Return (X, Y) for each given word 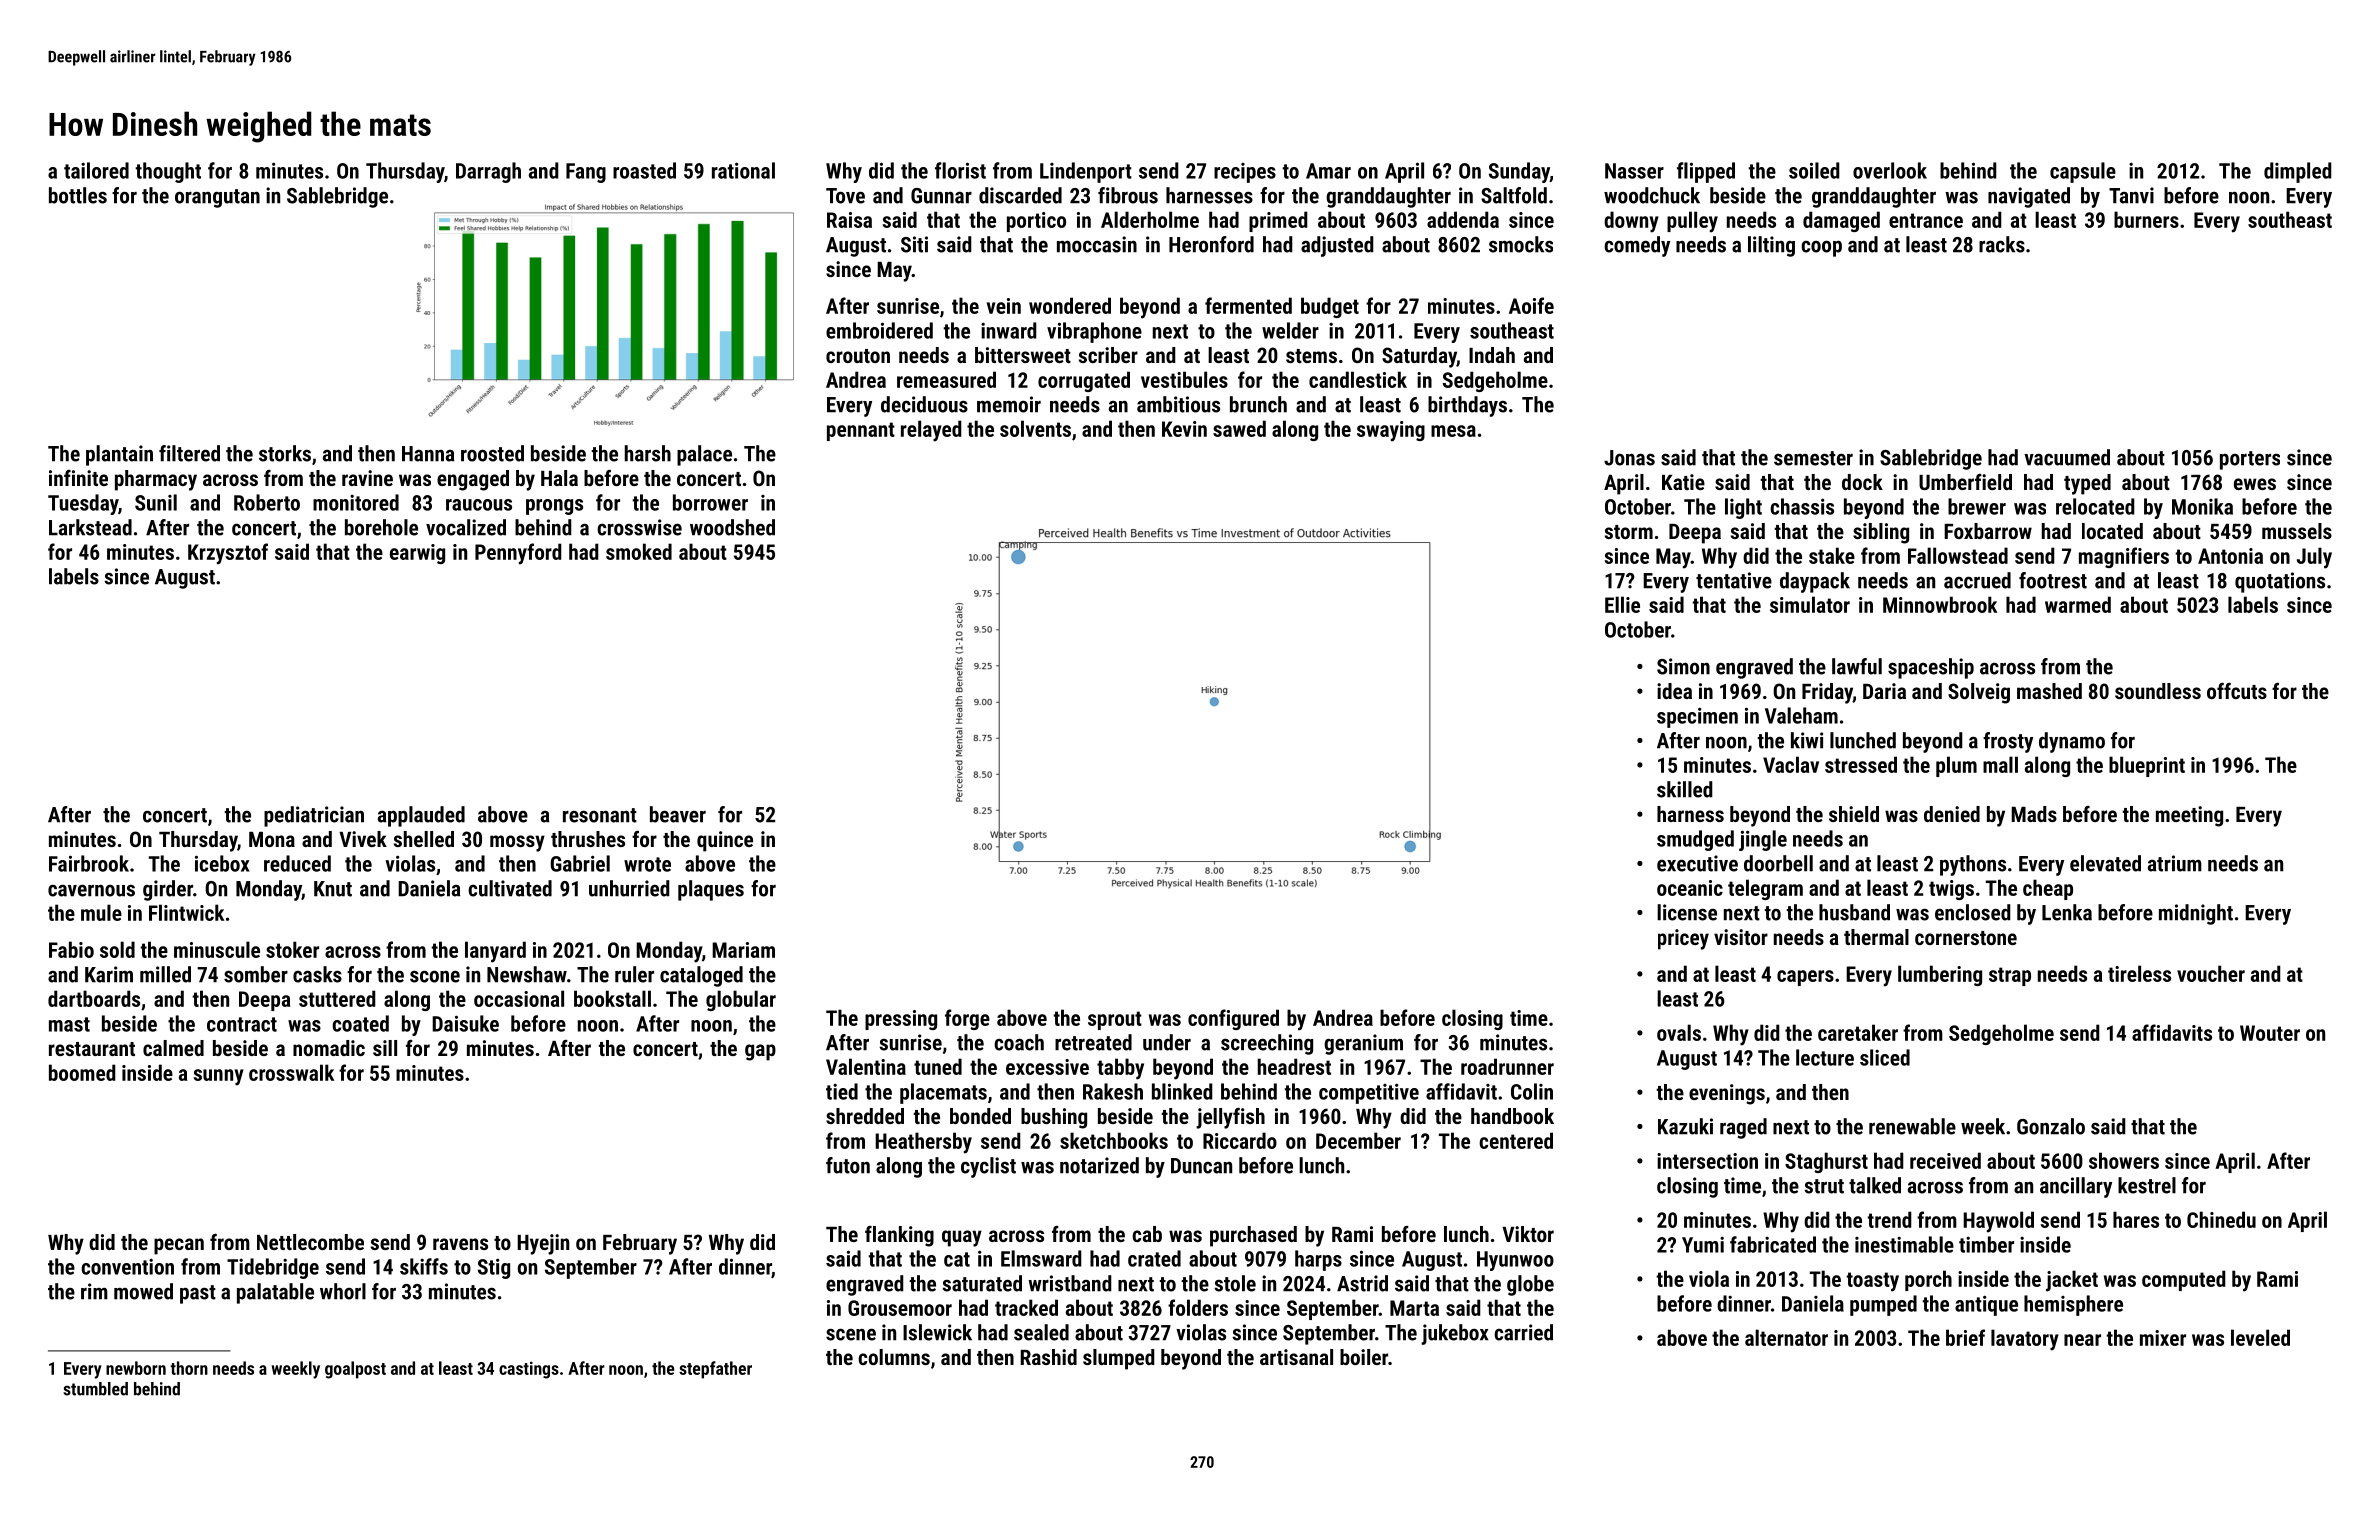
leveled (2260, 1337)
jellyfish (1230, 1118)
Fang (586, 173)
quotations (2280, 582)
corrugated (1084, 381)
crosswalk (291, 1072)
